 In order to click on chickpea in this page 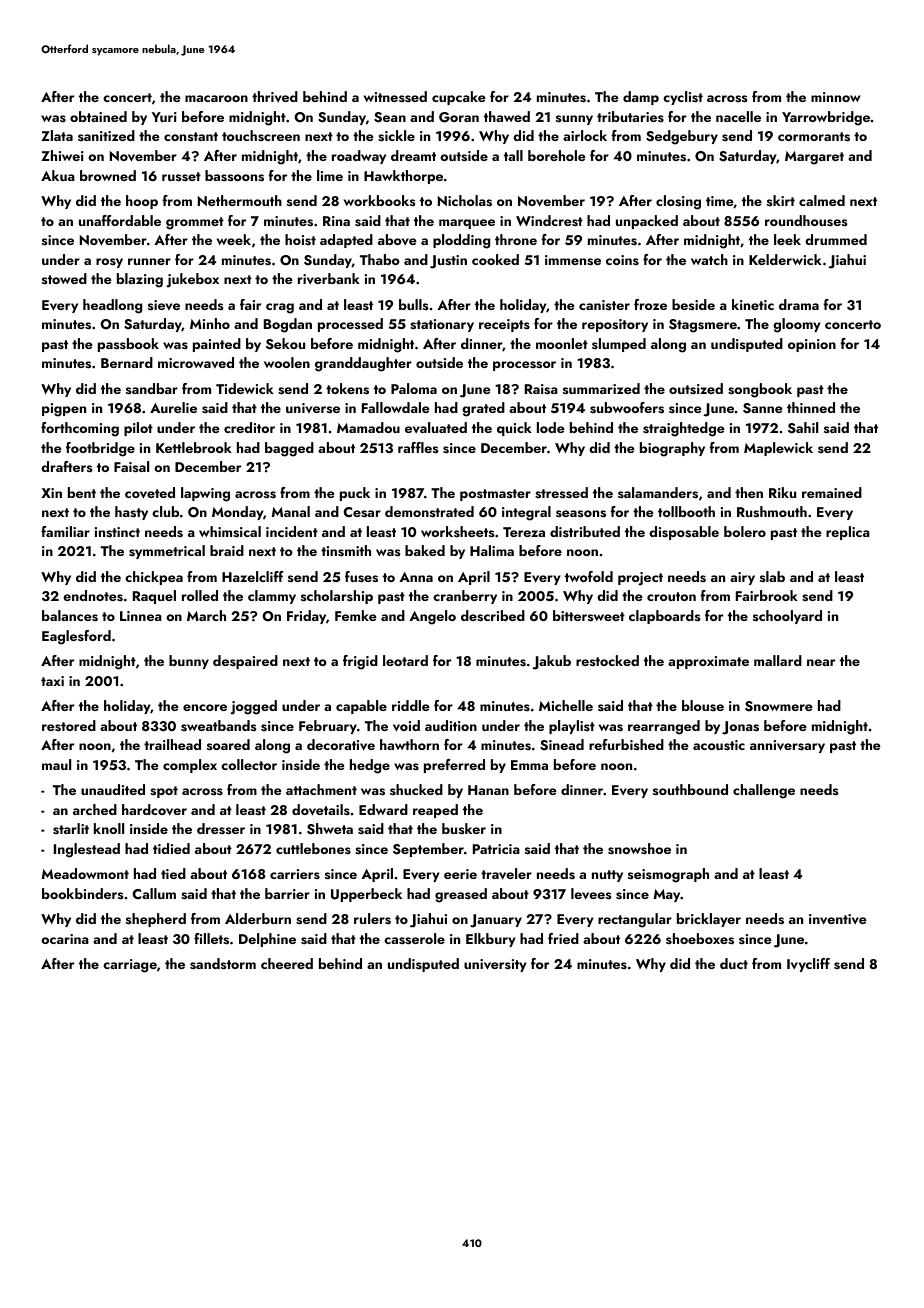, I will do `click(154, 578)`.
